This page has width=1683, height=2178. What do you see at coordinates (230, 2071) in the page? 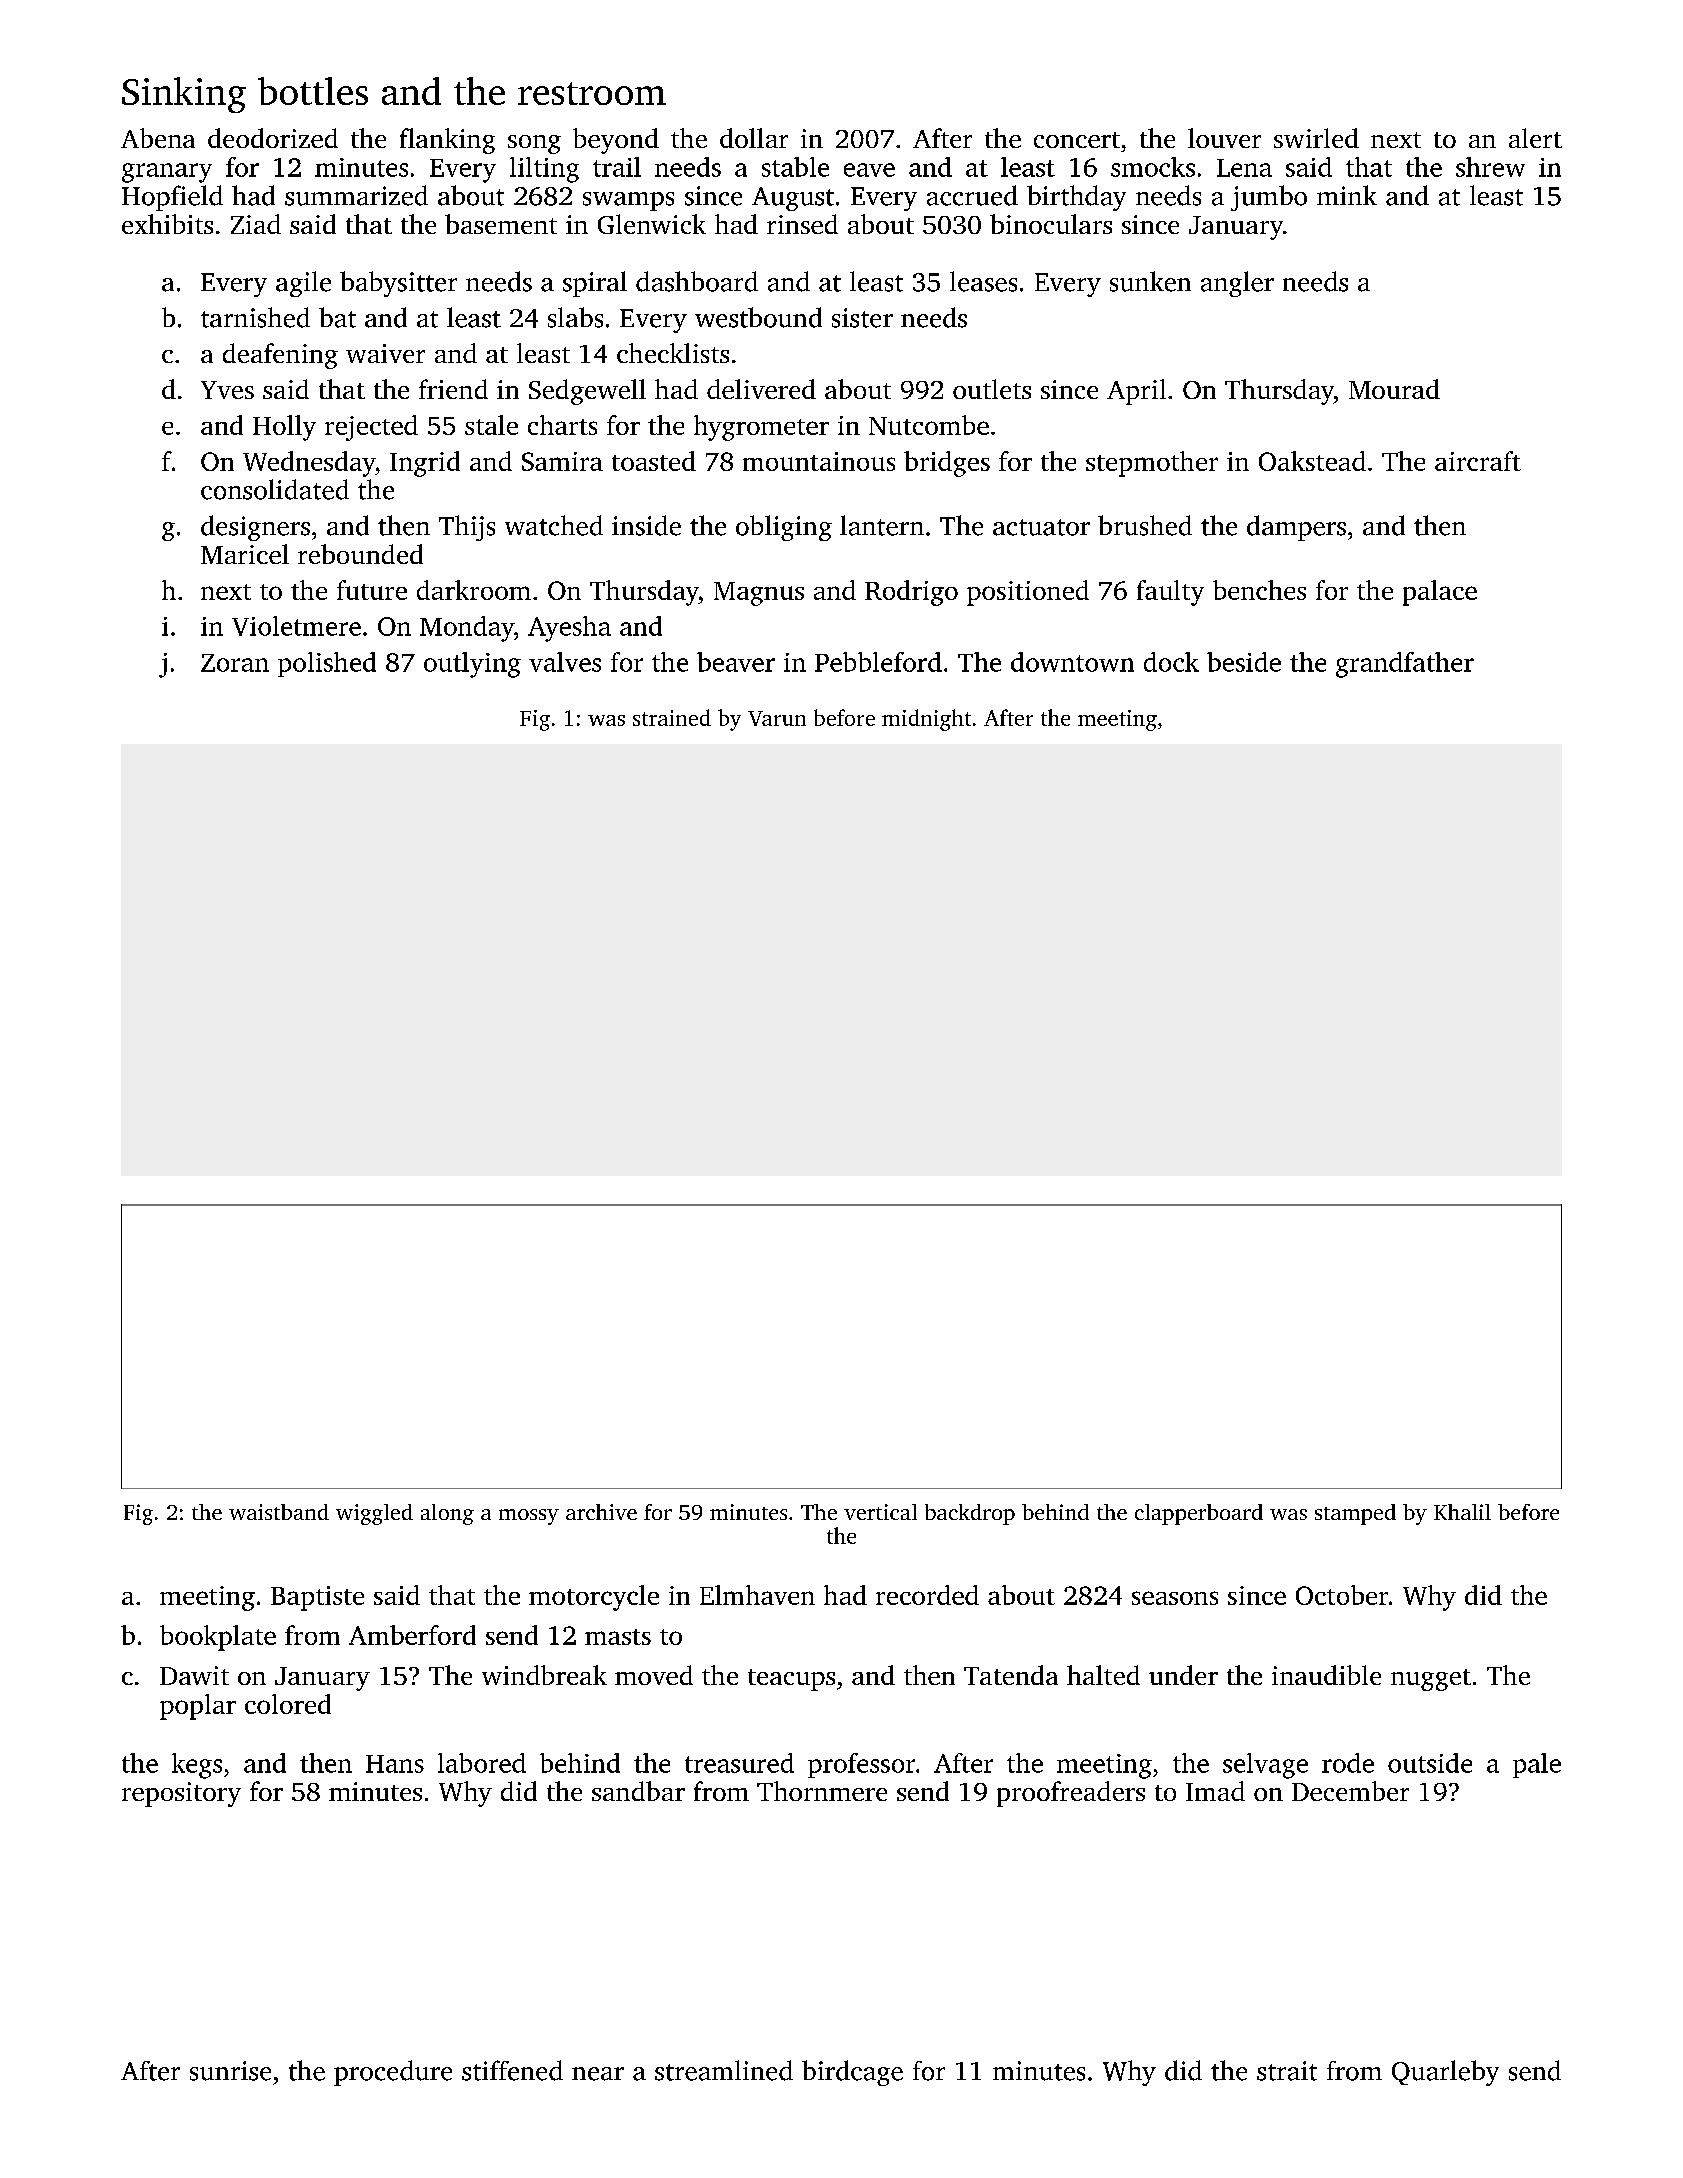
I see `sunrise` at bounding box center [230, 2071].
